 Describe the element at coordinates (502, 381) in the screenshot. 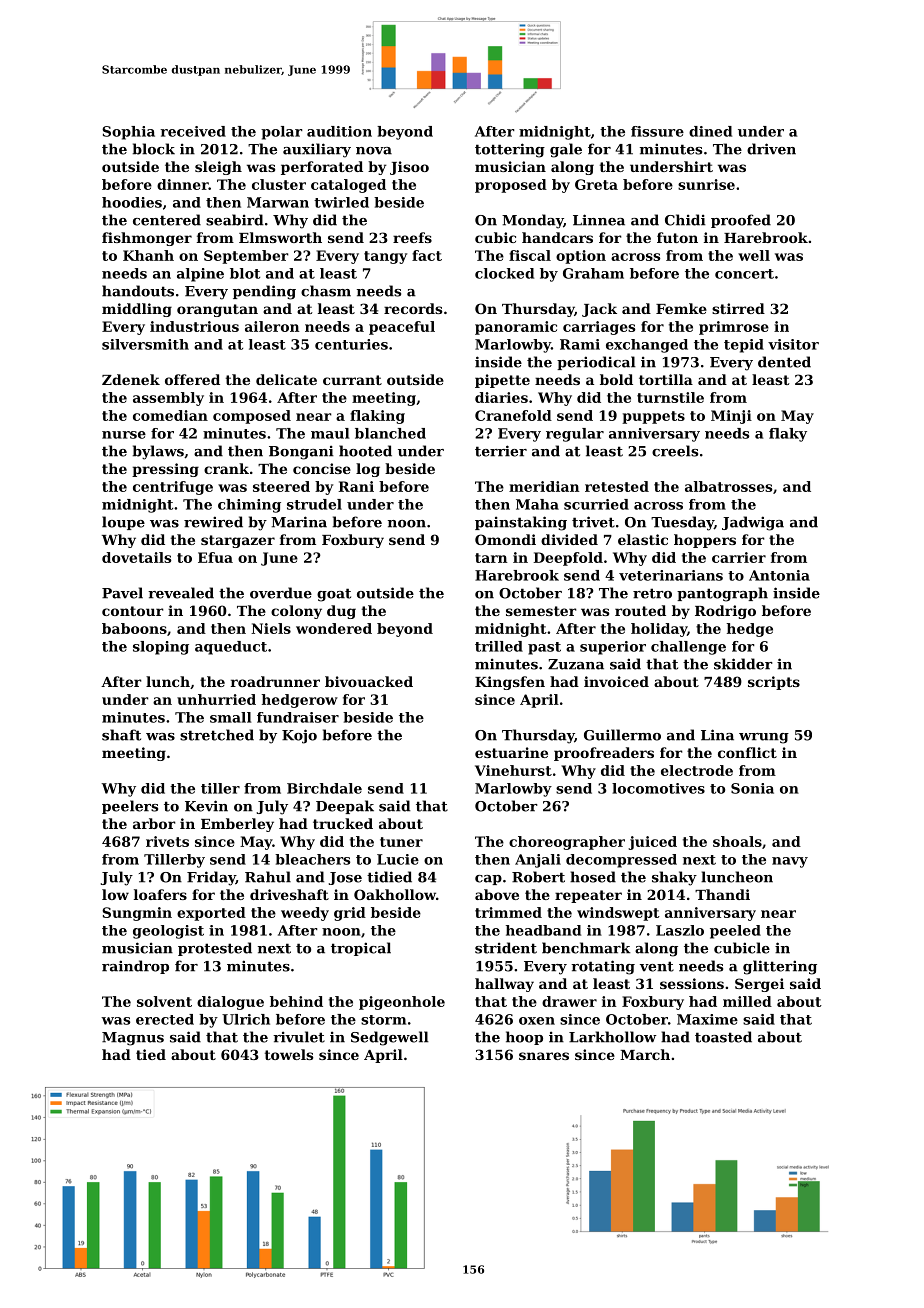

I see `pipette` at that location.
